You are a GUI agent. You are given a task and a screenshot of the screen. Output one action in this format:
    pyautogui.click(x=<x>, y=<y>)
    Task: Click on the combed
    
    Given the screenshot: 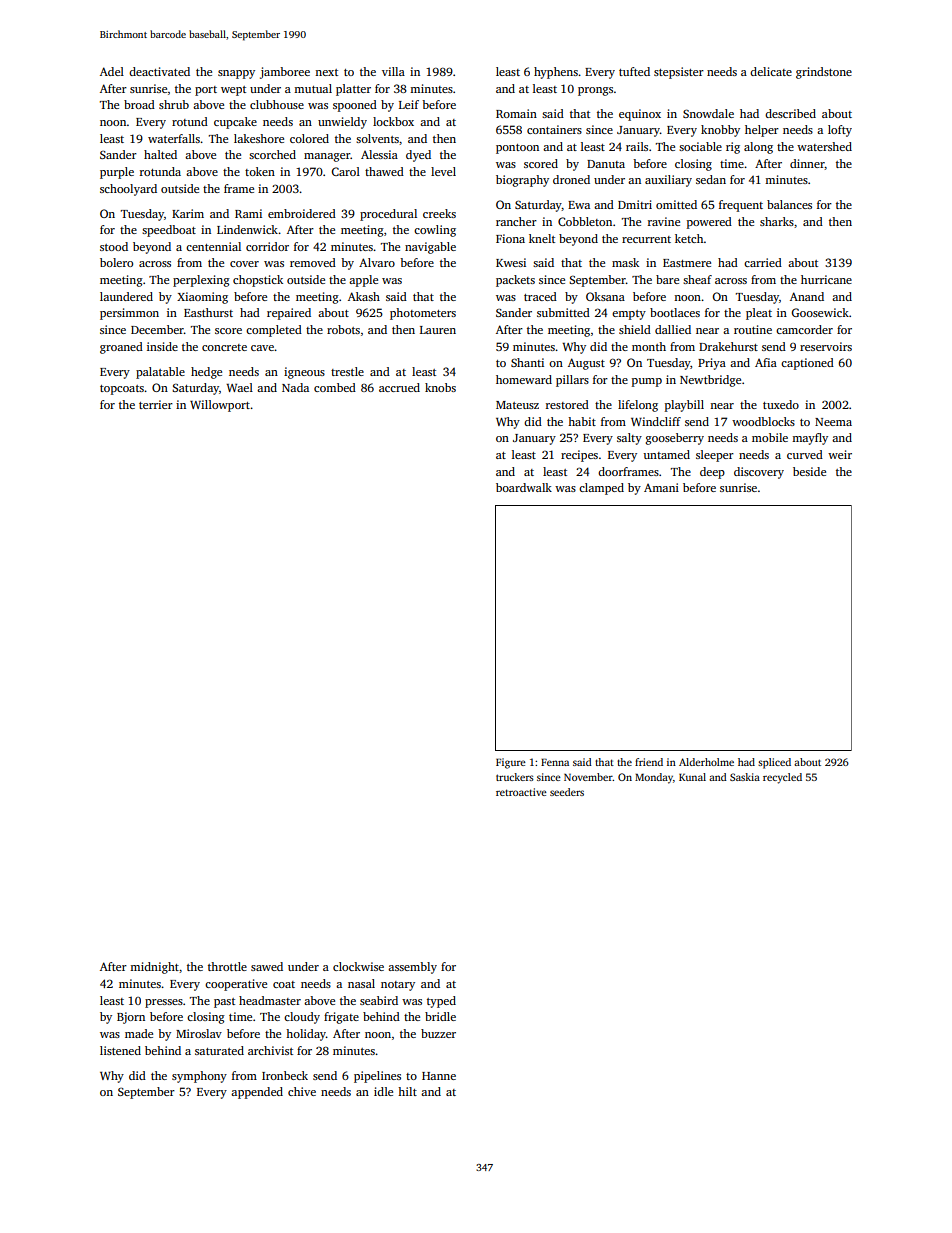 What is the action you would take?
    pyautogui.click(x=335, y=387)
